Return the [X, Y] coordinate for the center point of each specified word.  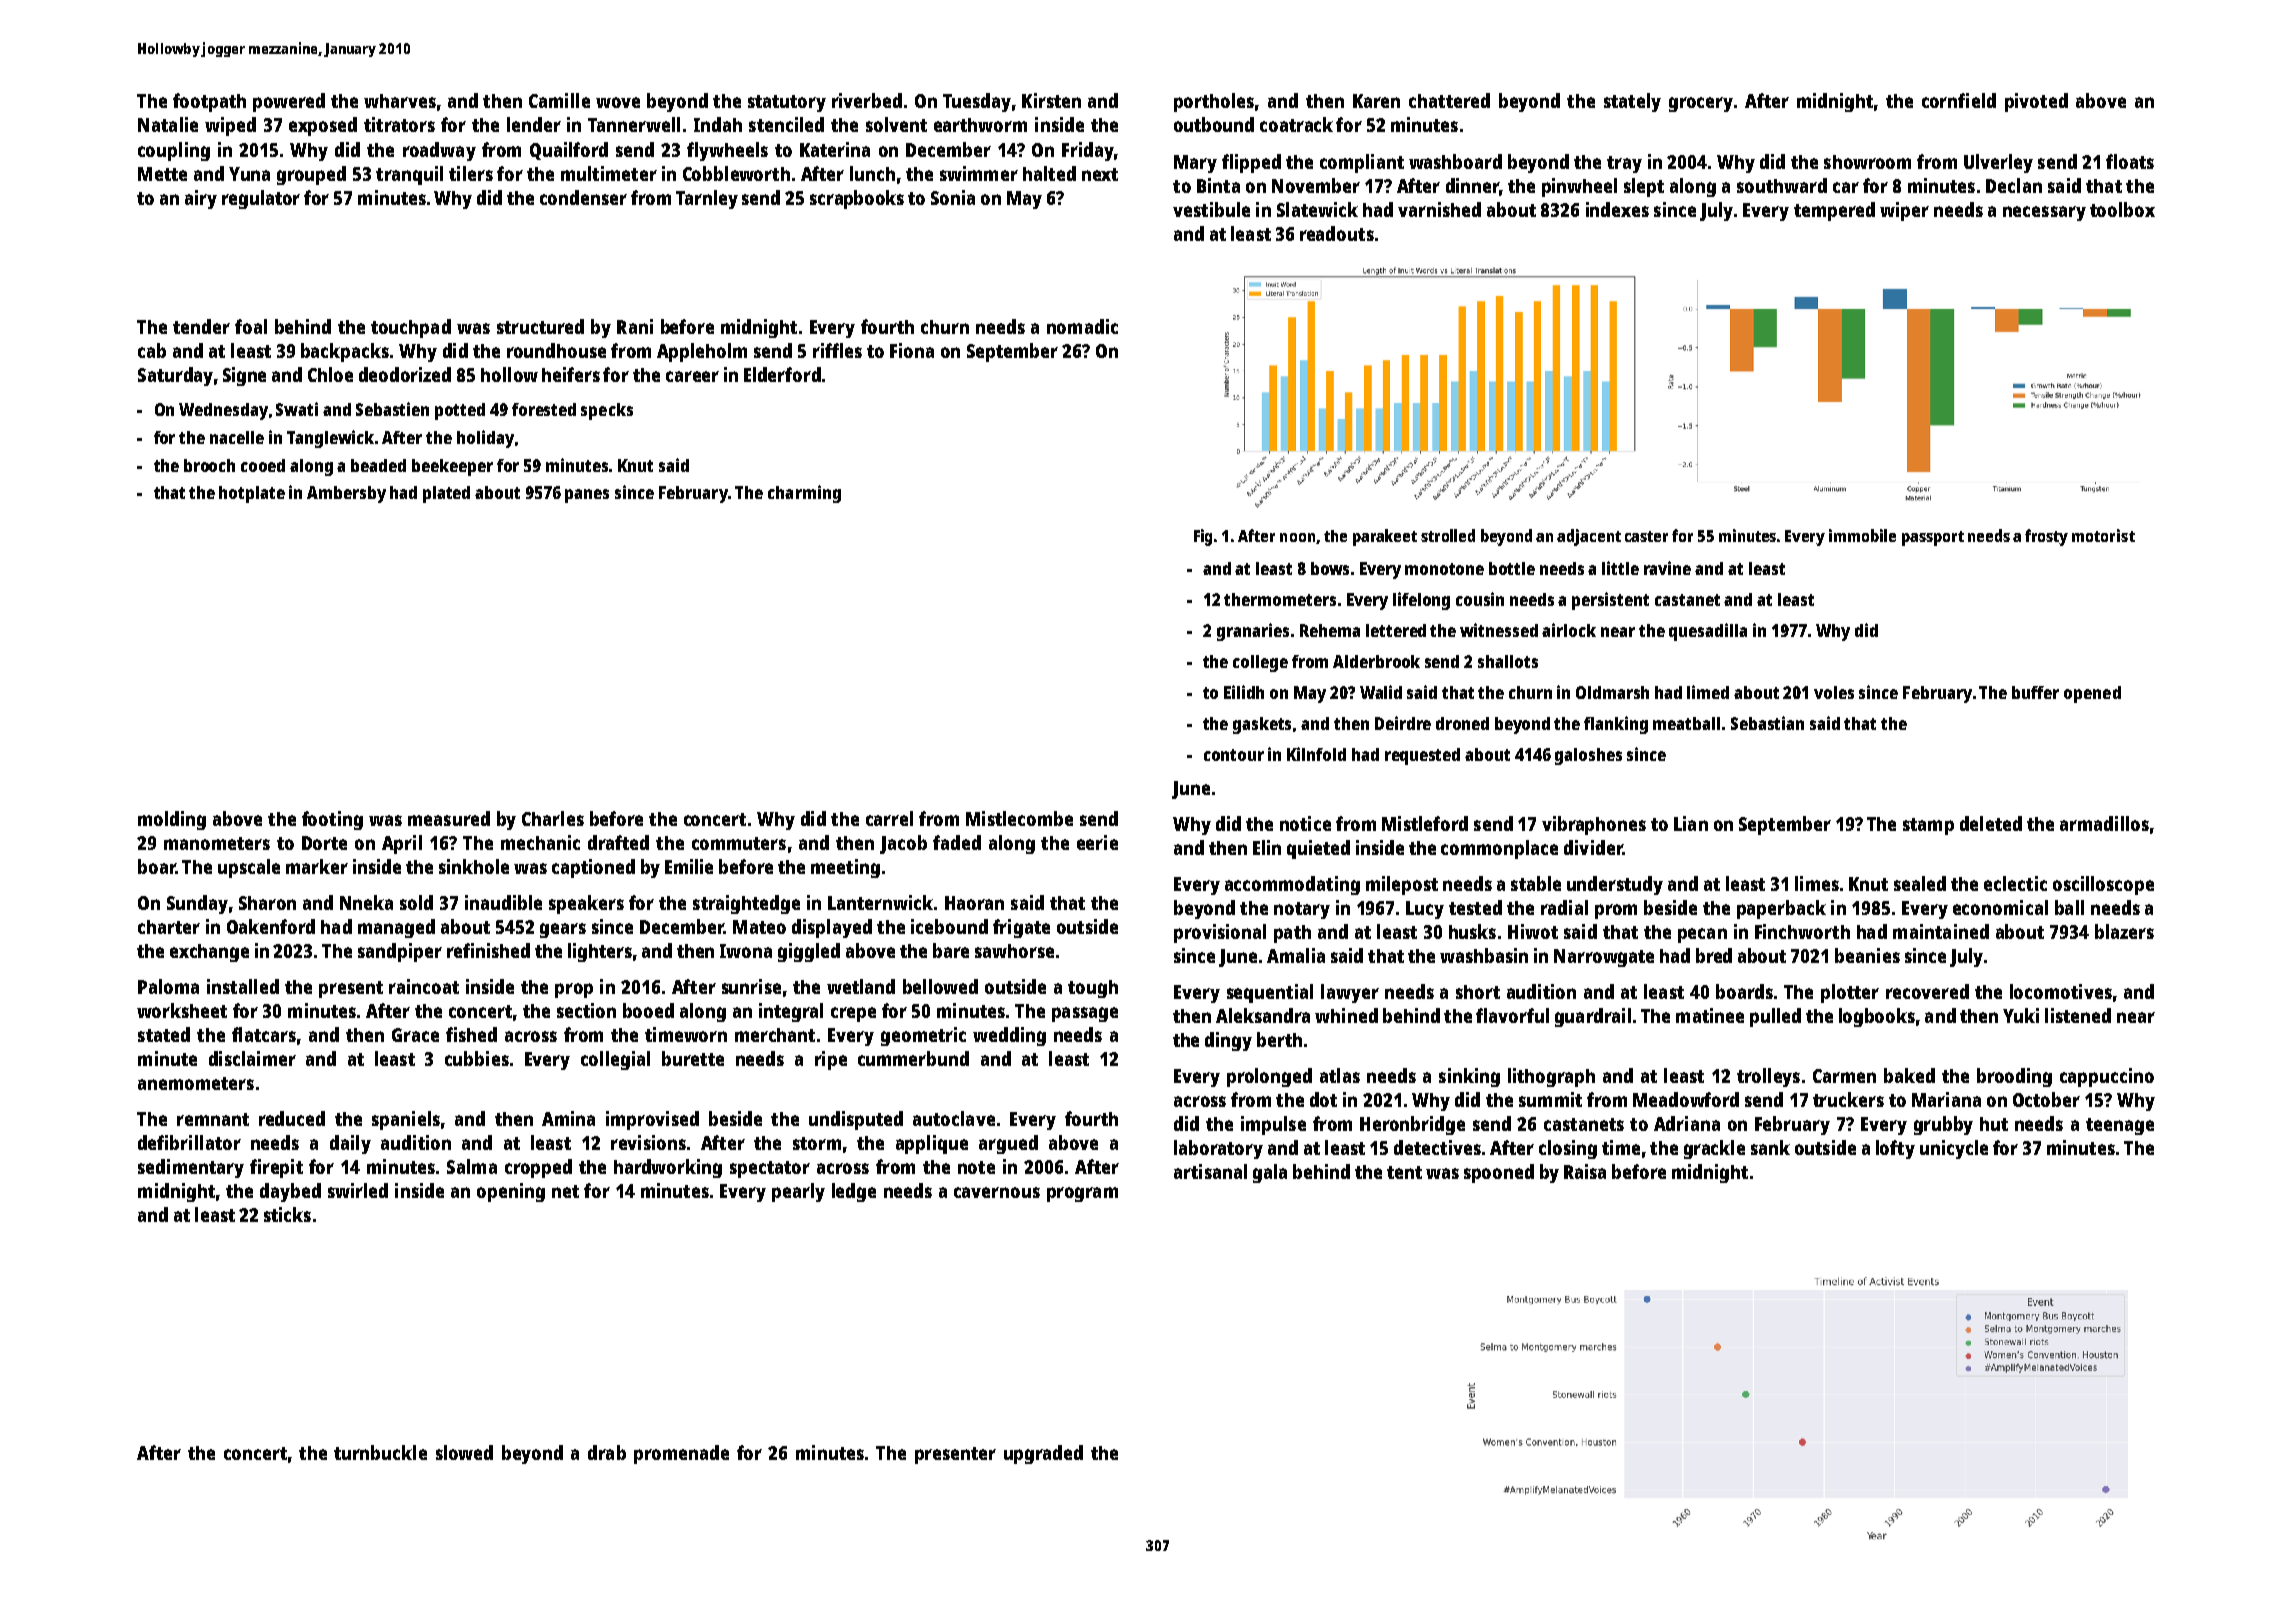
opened [2092, 694]
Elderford [782, 374]
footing [332, 820]
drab [607, 1452]
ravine [1667, 568]
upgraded [1043, 1454]
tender [201, 326]
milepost [1402, 885]
